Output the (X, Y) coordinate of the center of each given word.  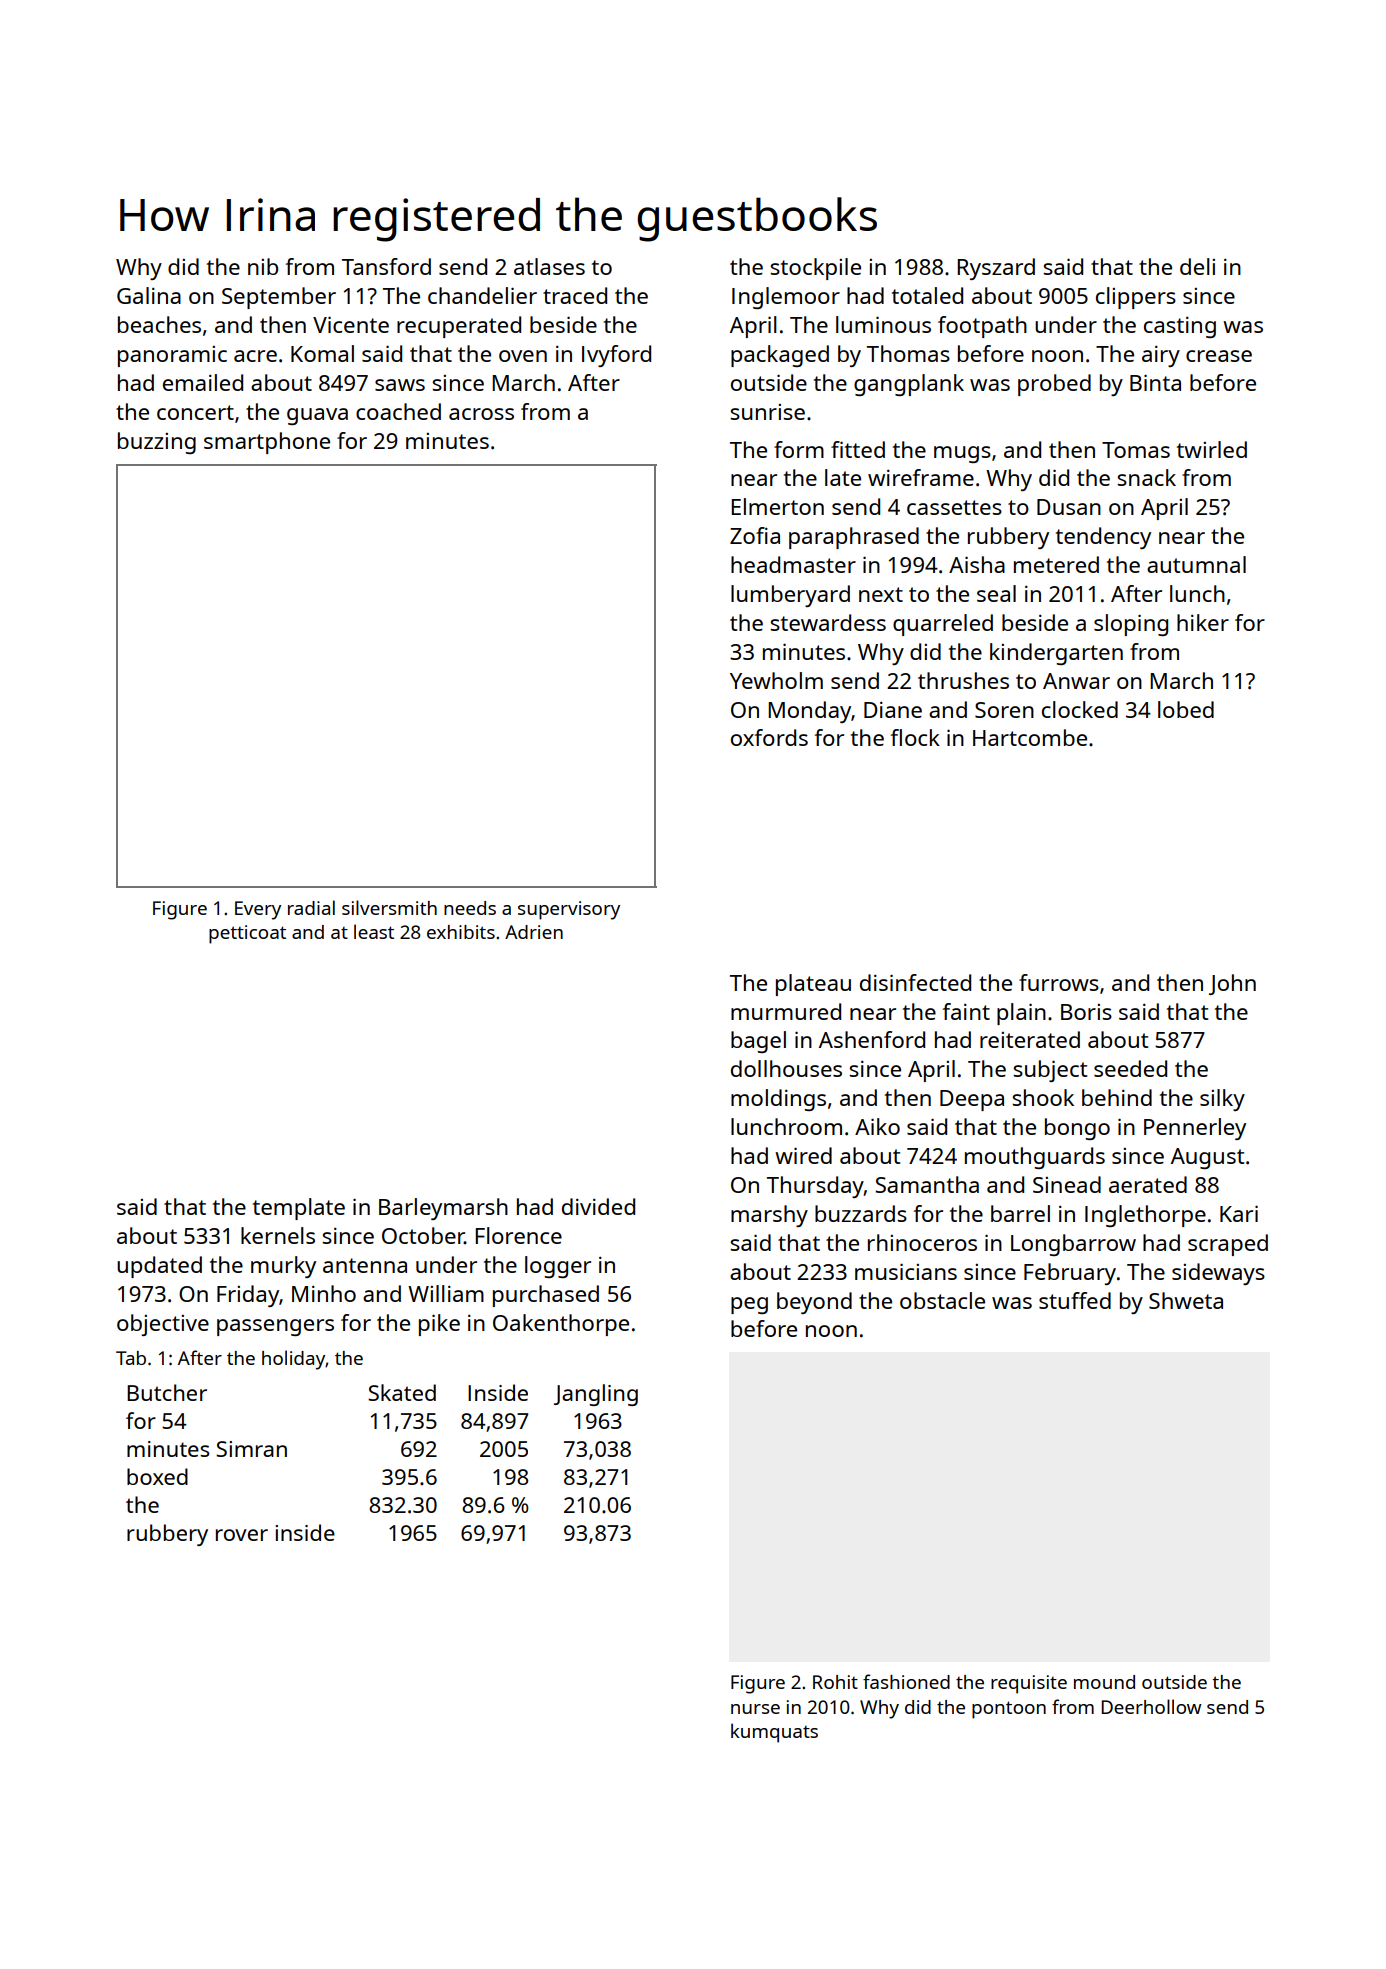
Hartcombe (1030, 737)
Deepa (972, 1100)
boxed (157, 1476)
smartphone (267, 443)
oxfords (769, 737)
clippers (1136, 298)
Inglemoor (786, 298)
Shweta (1186, 1300)
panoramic (172, 356)
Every (258, 910)
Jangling (596, 1395)
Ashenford (872, 1039)
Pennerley (1195, 1129)
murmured (786, 1011)
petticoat (247, 934)
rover (242, 1535)
